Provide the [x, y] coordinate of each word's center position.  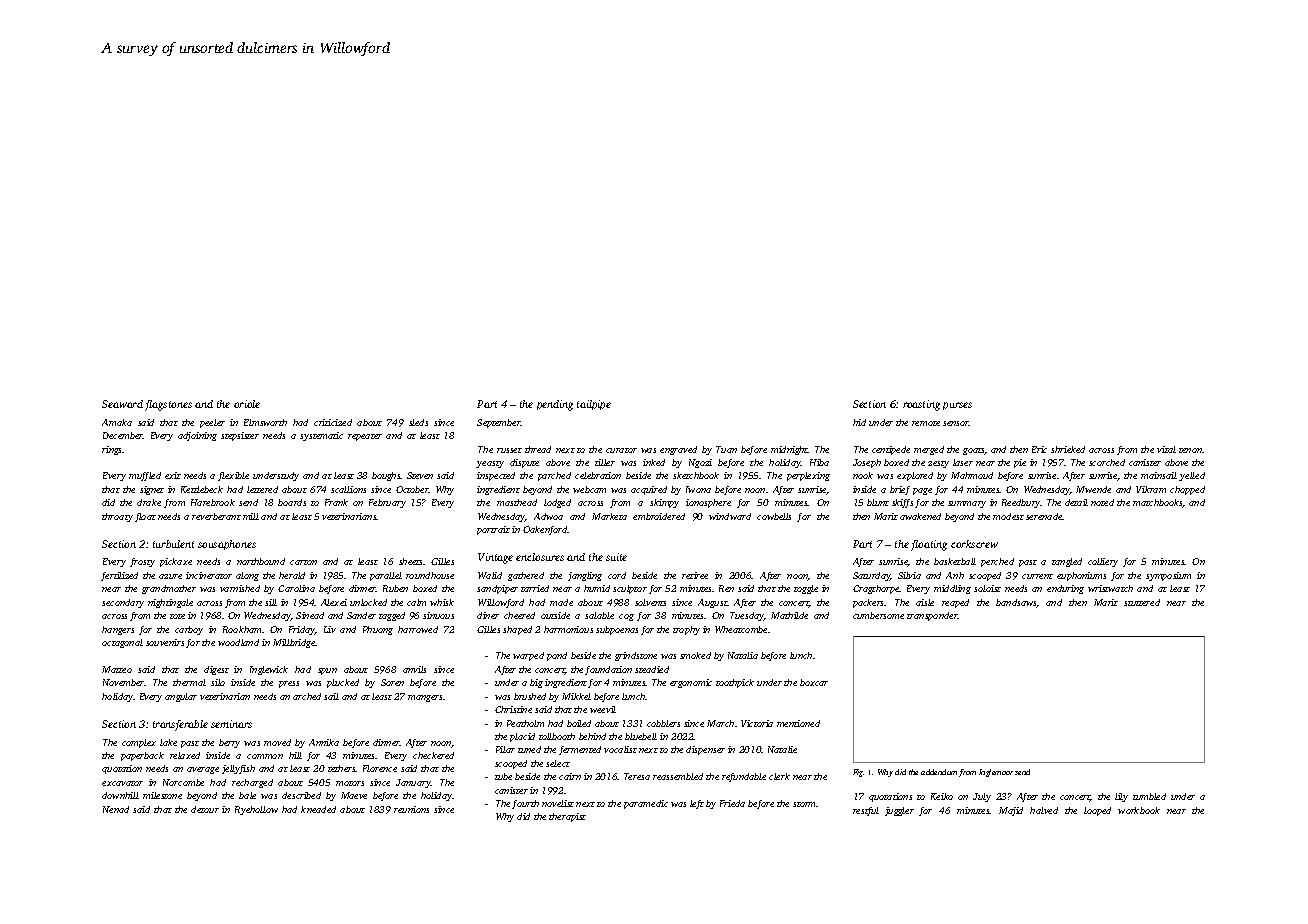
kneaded [318, 809]
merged [929, 450]
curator [621, 450]
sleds [418, 422]
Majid [1011, 811]
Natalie [782, 749]
